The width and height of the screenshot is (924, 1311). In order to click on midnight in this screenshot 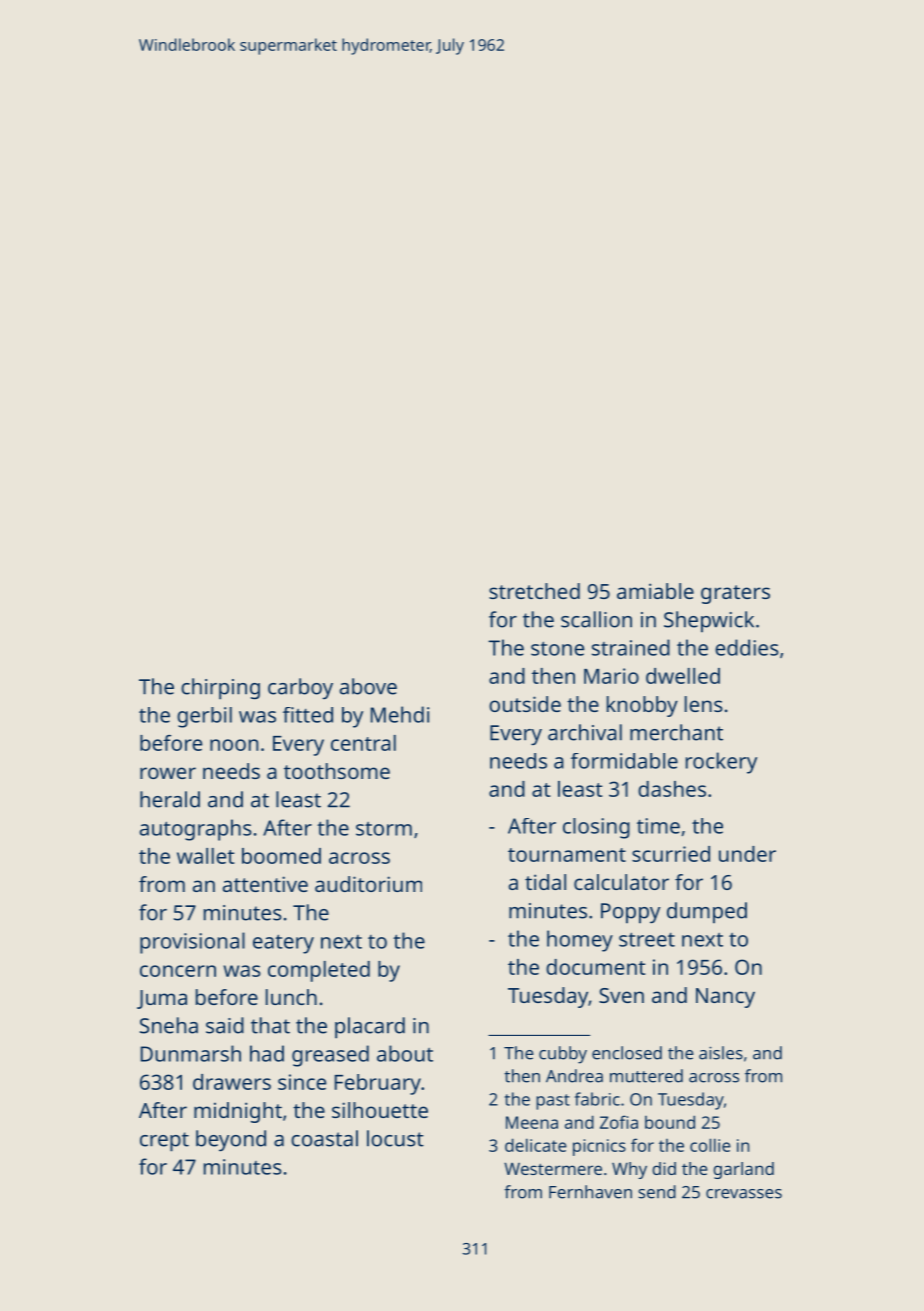, I will do `click(238, 1112)`.
